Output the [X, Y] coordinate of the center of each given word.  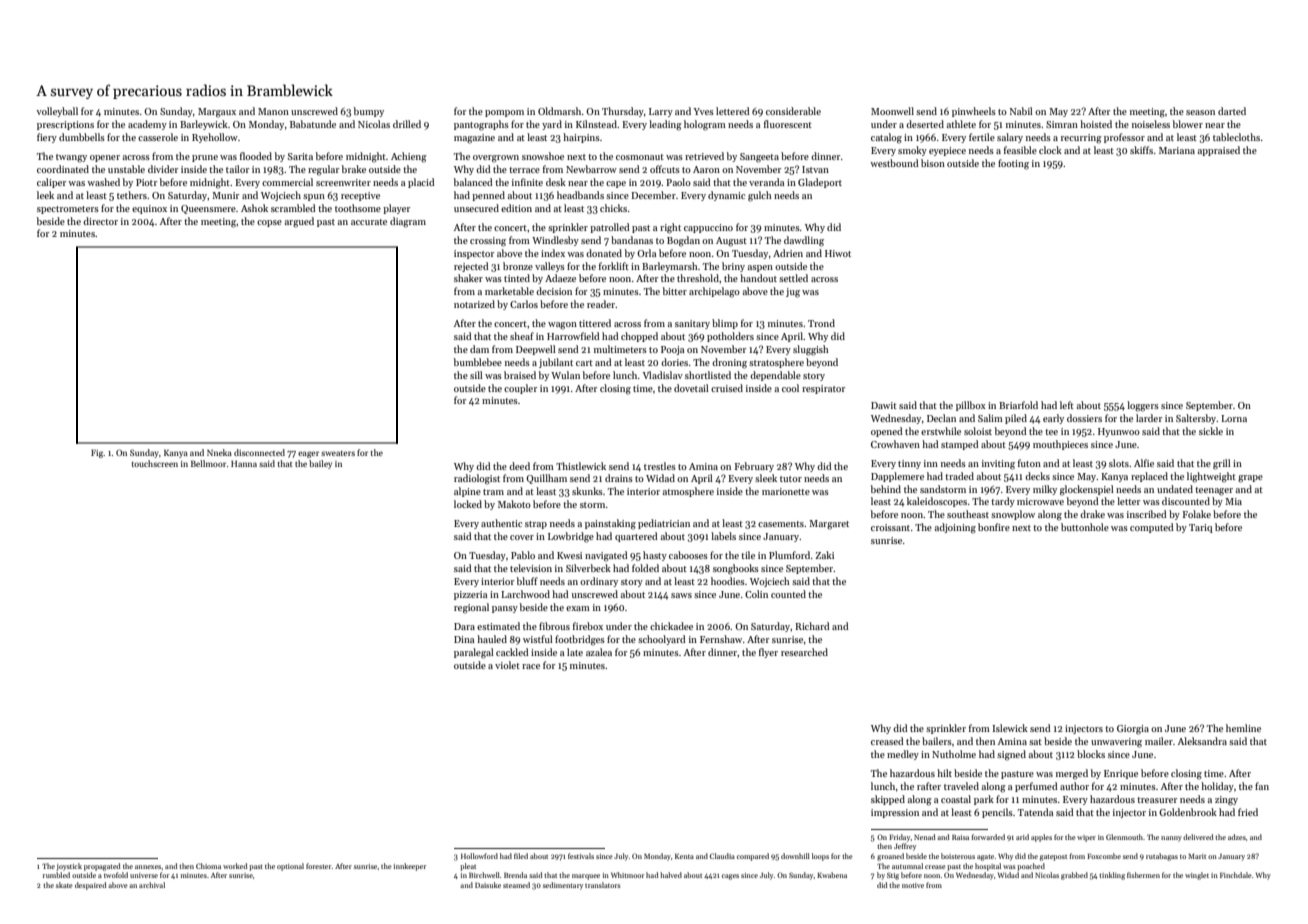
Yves [703, 111]
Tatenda [1035, 812]
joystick [69, 867]
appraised [1219, 151]
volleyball [57, 112]
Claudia [722, 856]
